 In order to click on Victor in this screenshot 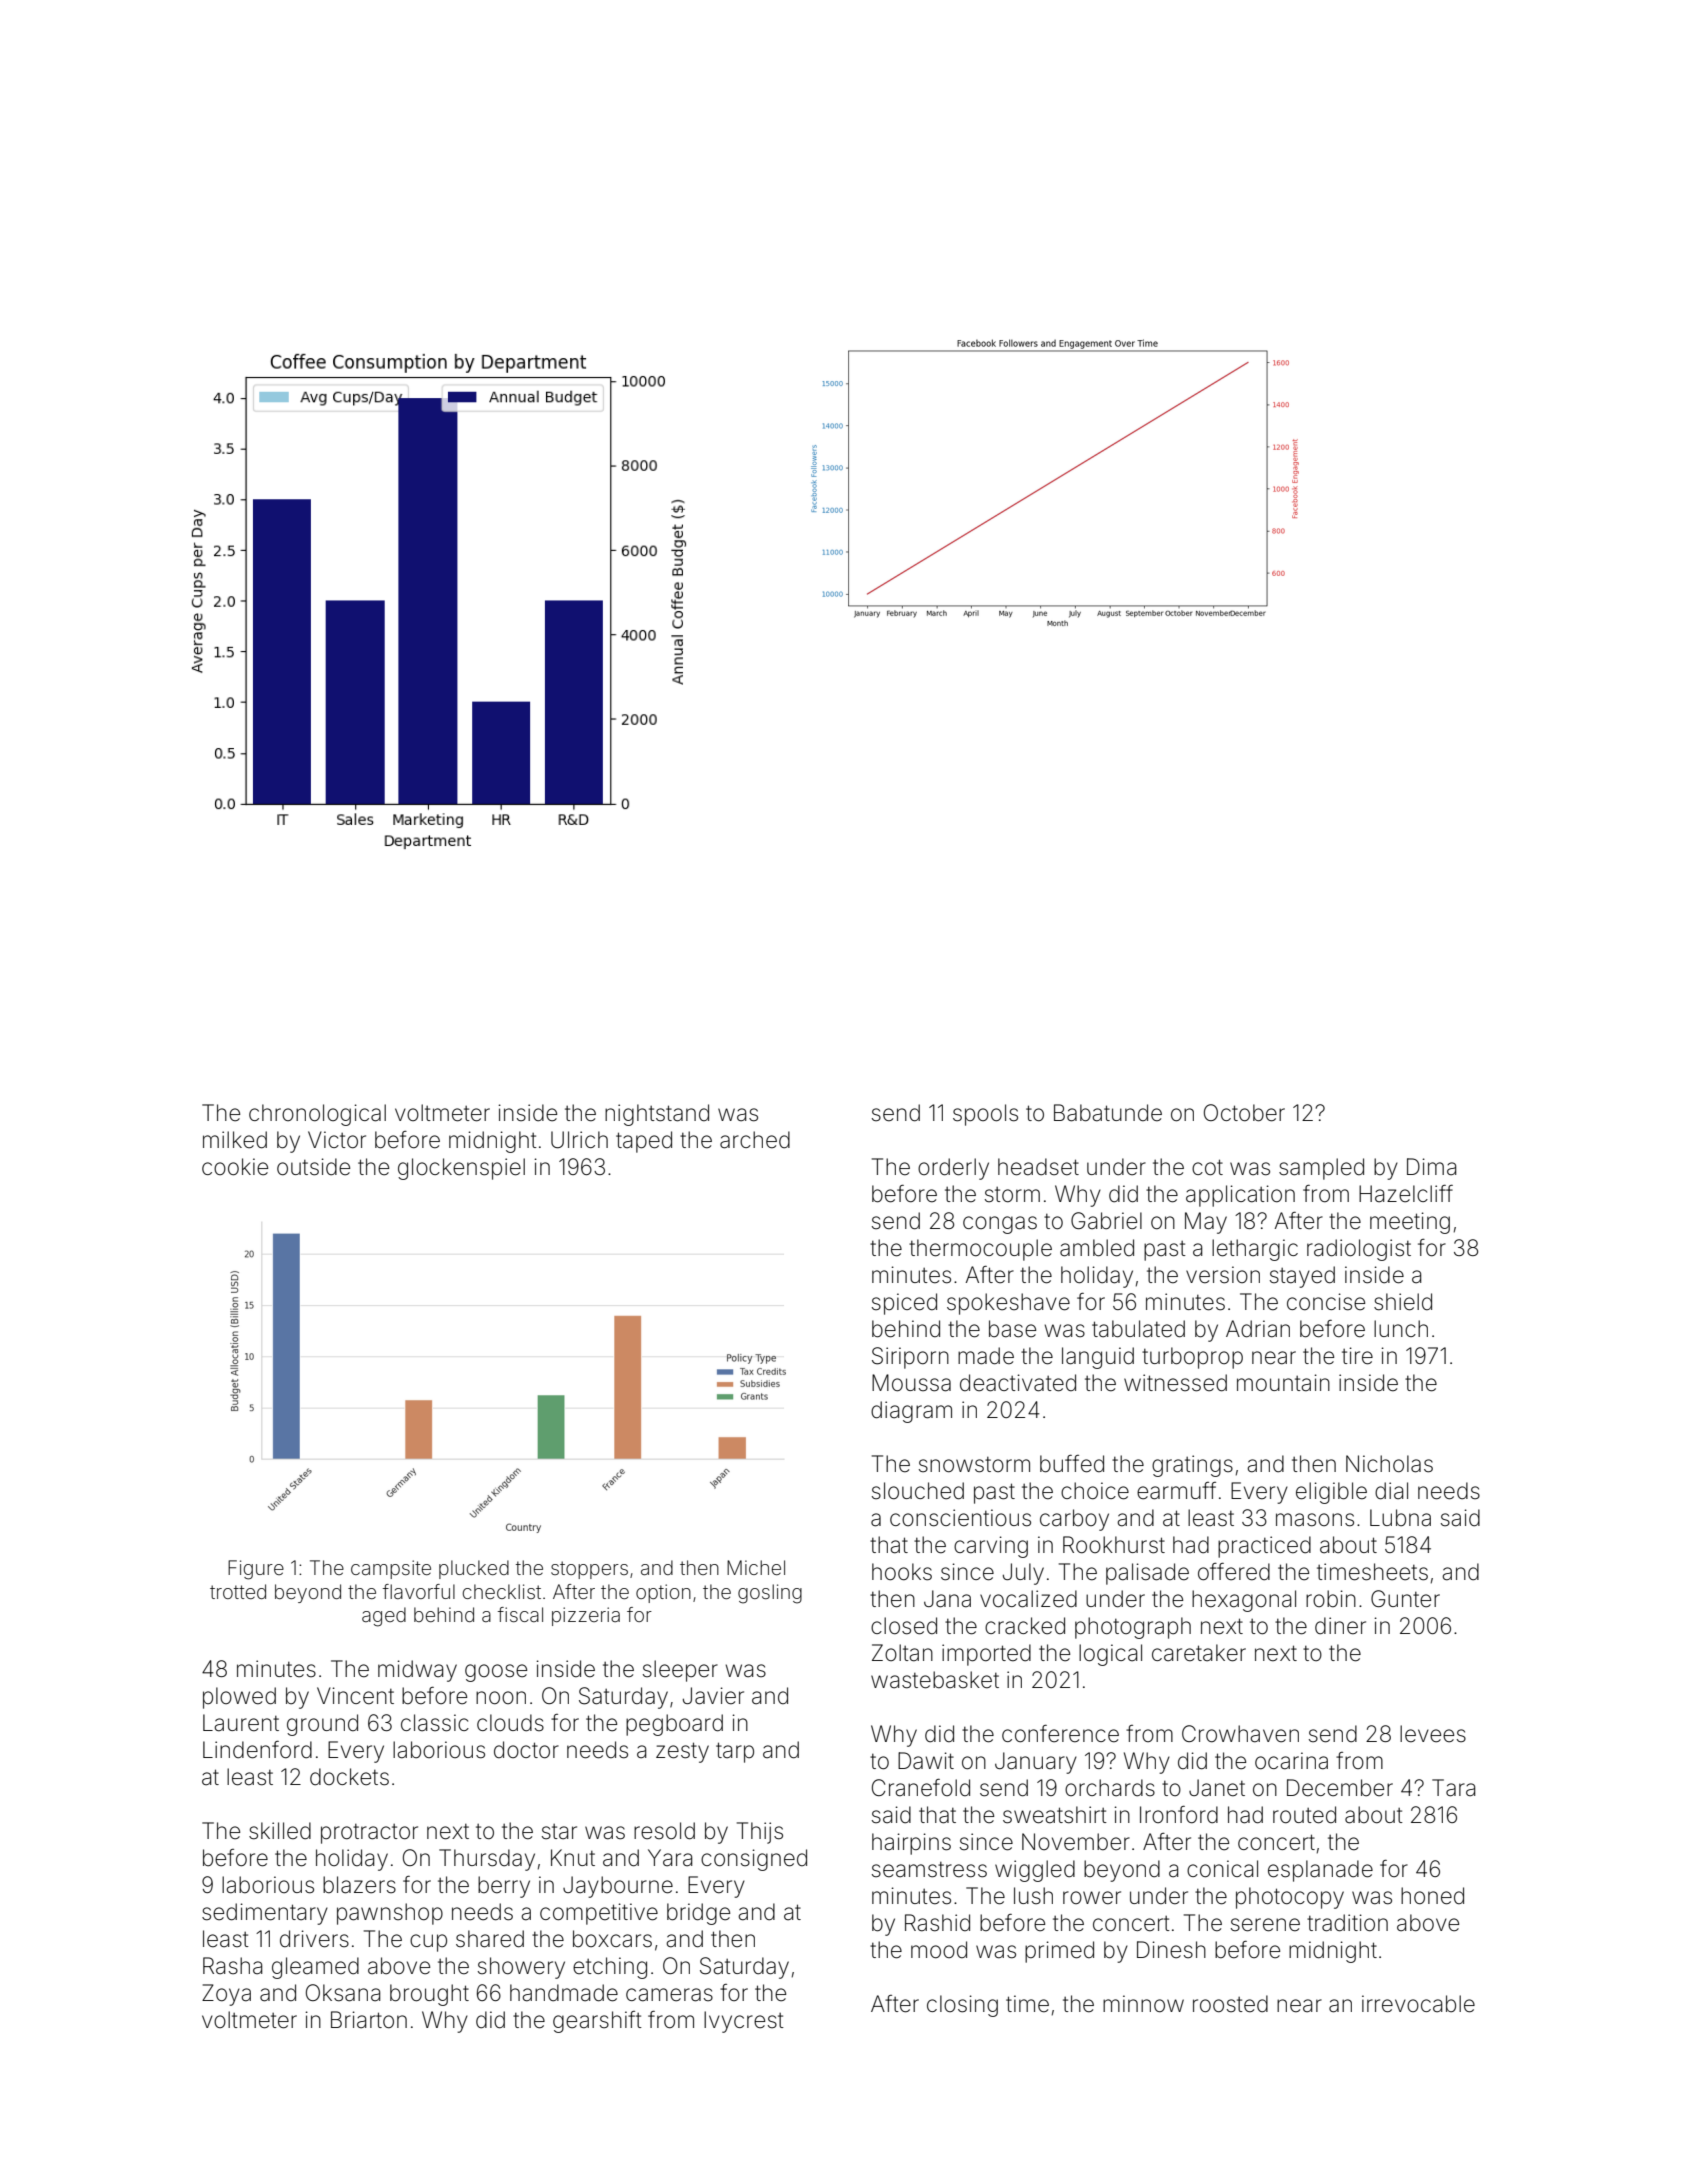, I will do `click(337, 1140)`.
